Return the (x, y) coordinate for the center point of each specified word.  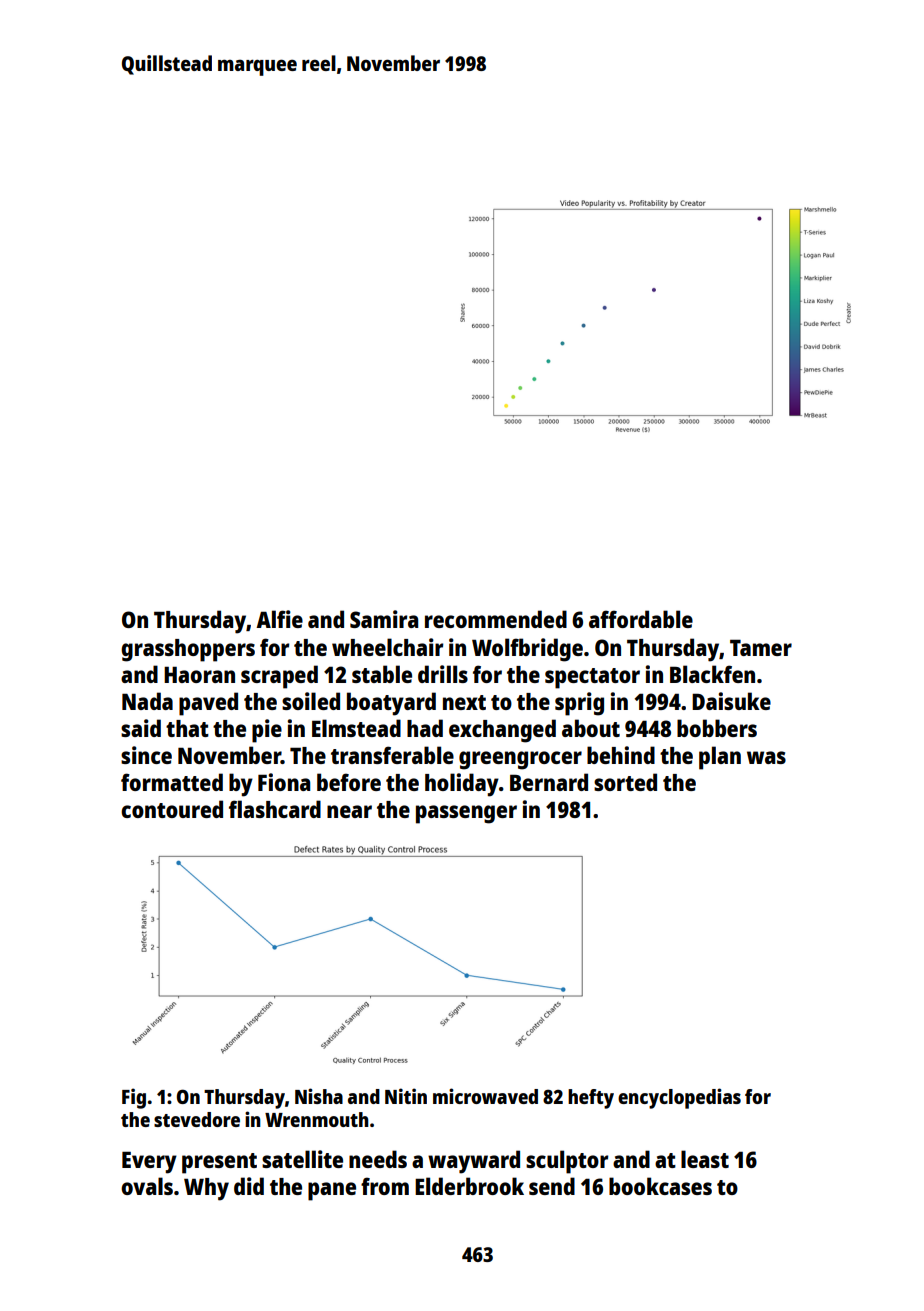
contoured (172, 809)
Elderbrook (469, 1186)
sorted (625, 782)
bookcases (660, 1186)
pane (332, 1191)
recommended (496, 619)
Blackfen (712, 674)
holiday (462, 785)
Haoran (199, 674)
